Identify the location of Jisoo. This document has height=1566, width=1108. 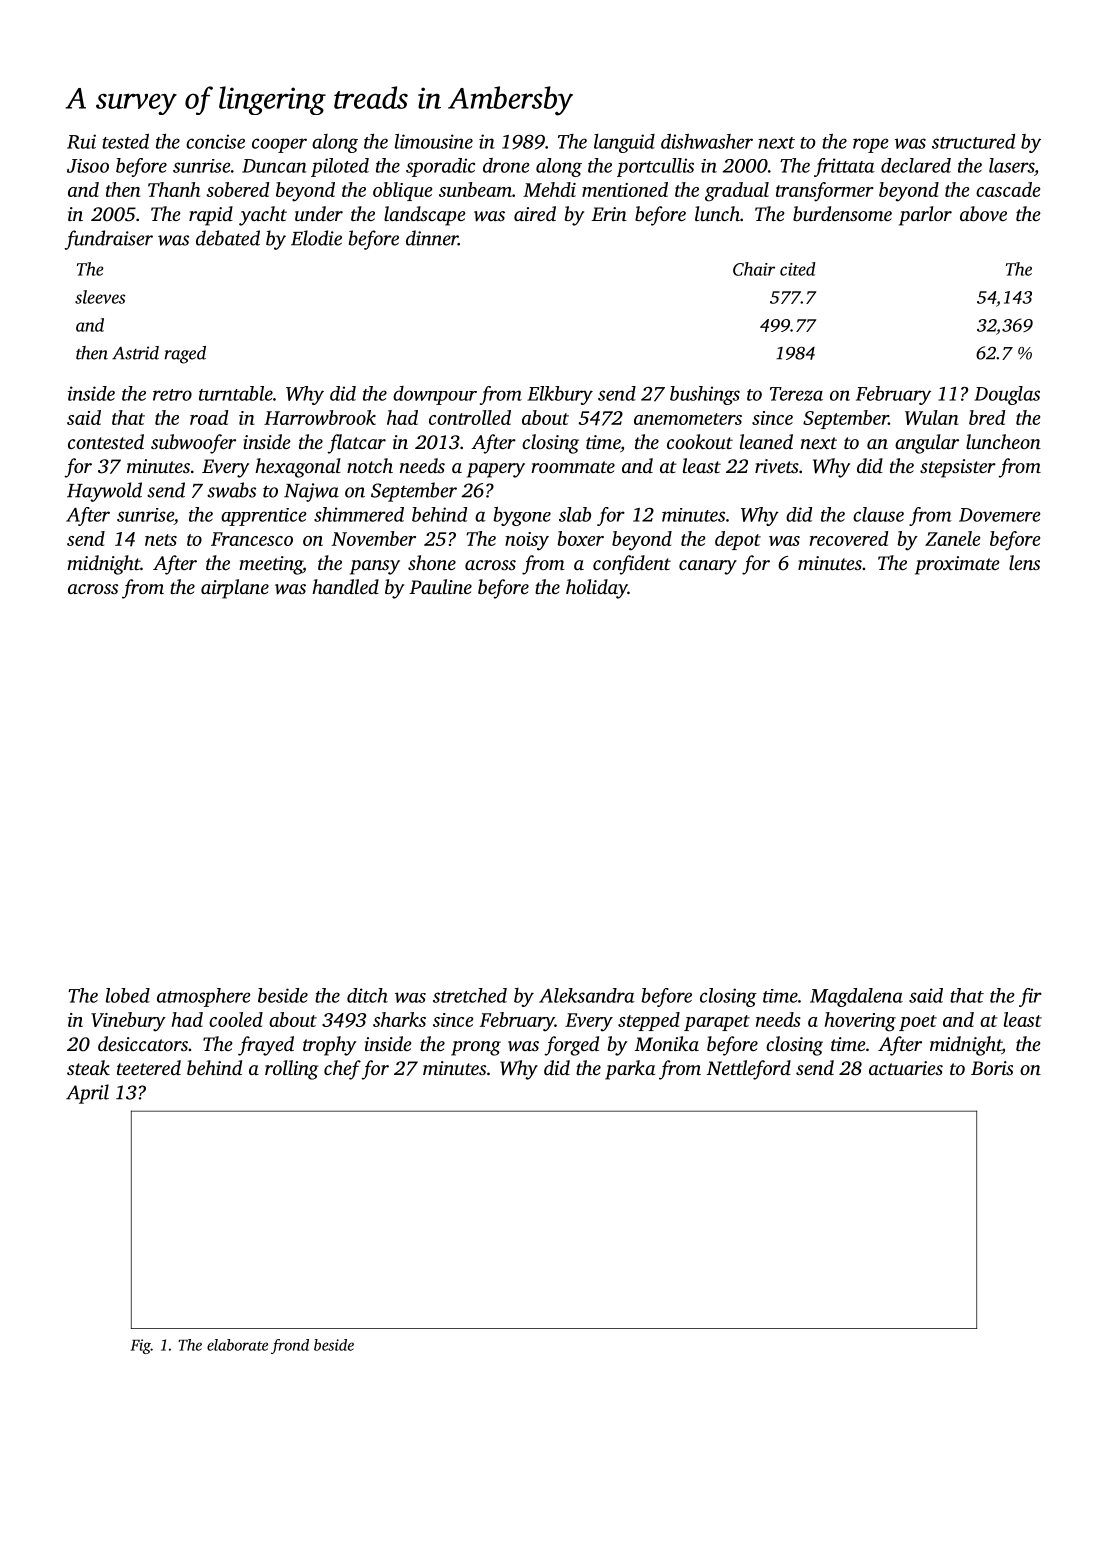
(88, 166).
